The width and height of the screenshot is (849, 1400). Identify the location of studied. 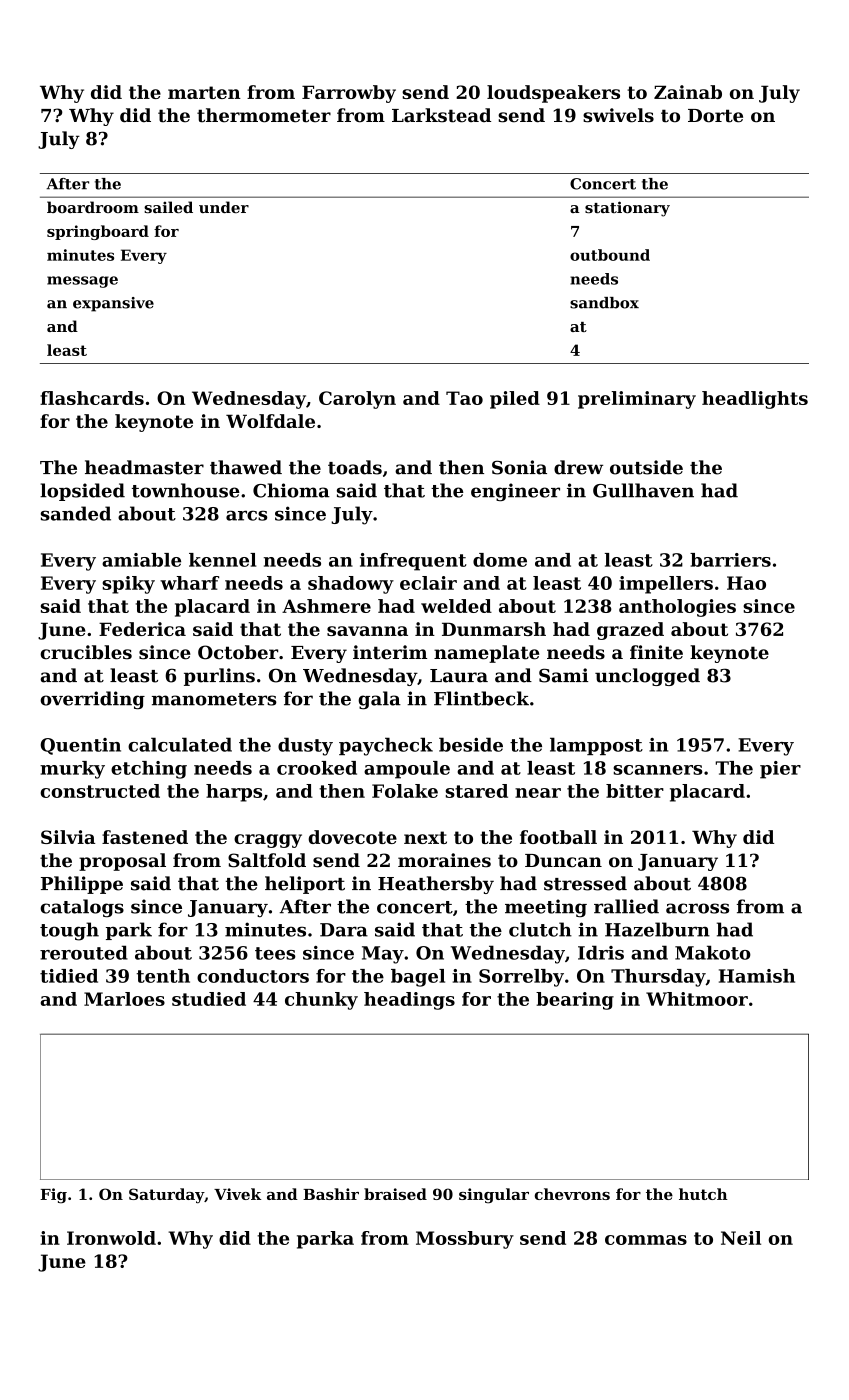
(209, 999).
